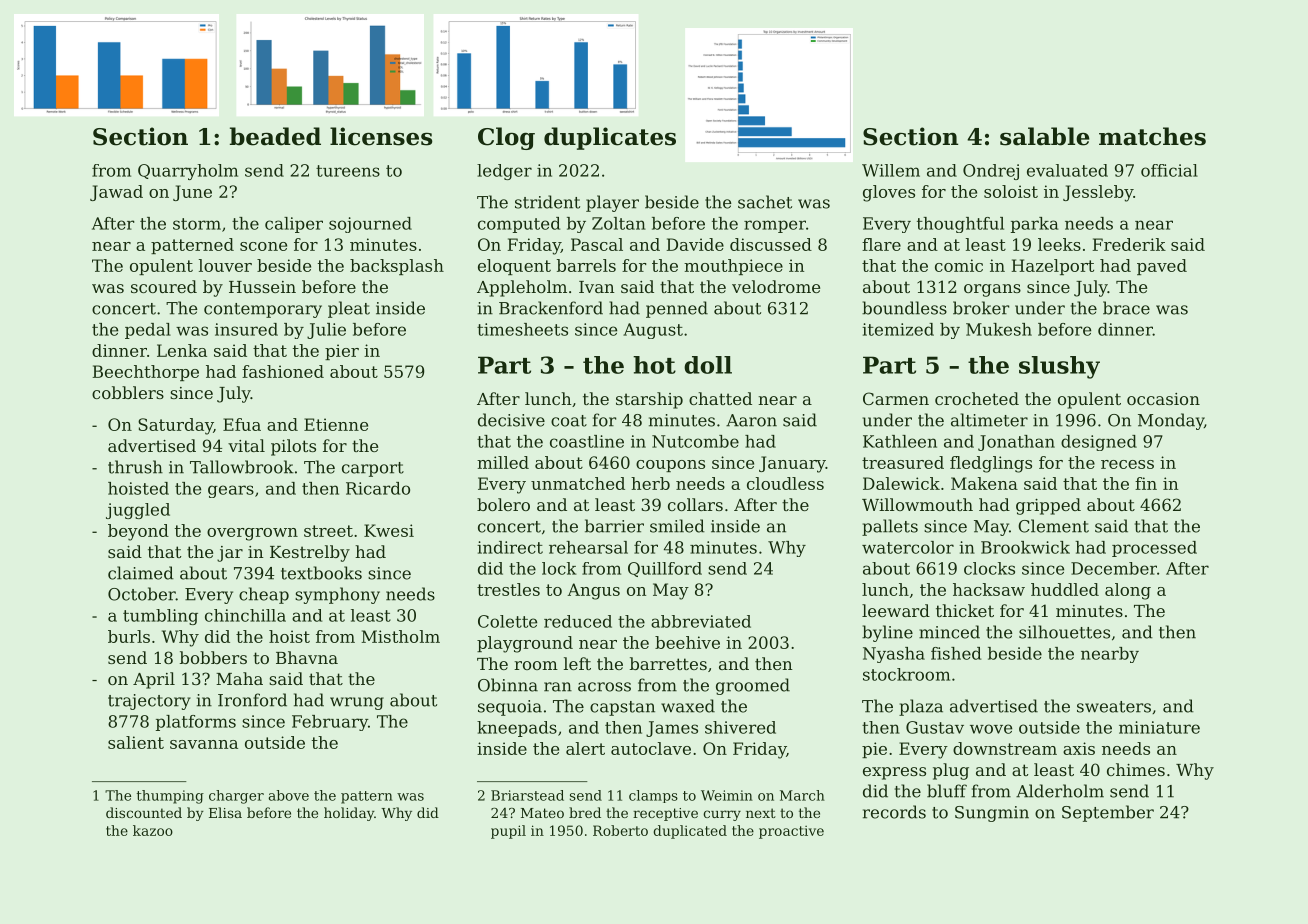  Describe the element at coordinates (1045, 136) in the screenshot. I see `salable` at that location.
